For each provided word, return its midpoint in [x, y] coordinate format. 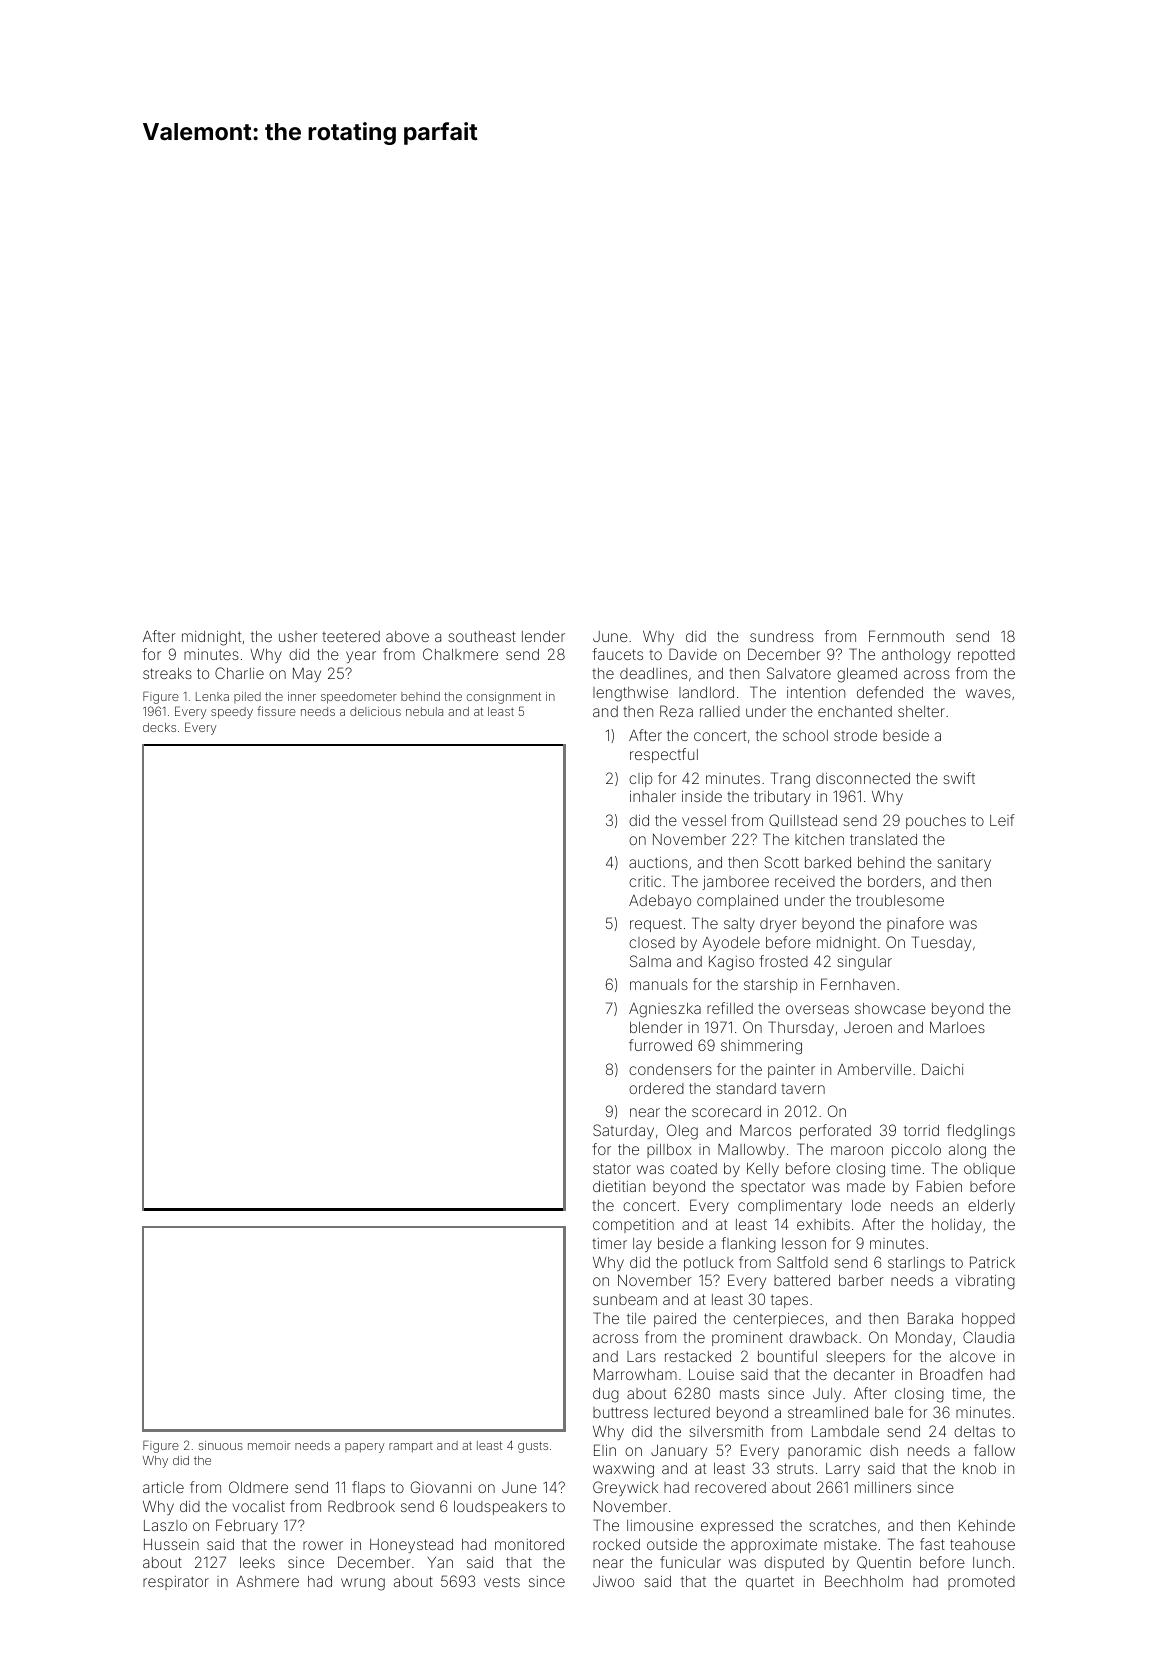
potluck [709, 1264]
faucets [617, 654]
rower [323, 1545]
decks [159, 727]
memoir [269, 1445]
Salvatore [799, 673]
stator [612, 1168]
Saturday [623, 1131]
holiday [957, 1226]
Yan [440, 1562]
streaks [167, 673]
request [656, 925]
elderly [991, 1207]
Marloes [957, 1027]
